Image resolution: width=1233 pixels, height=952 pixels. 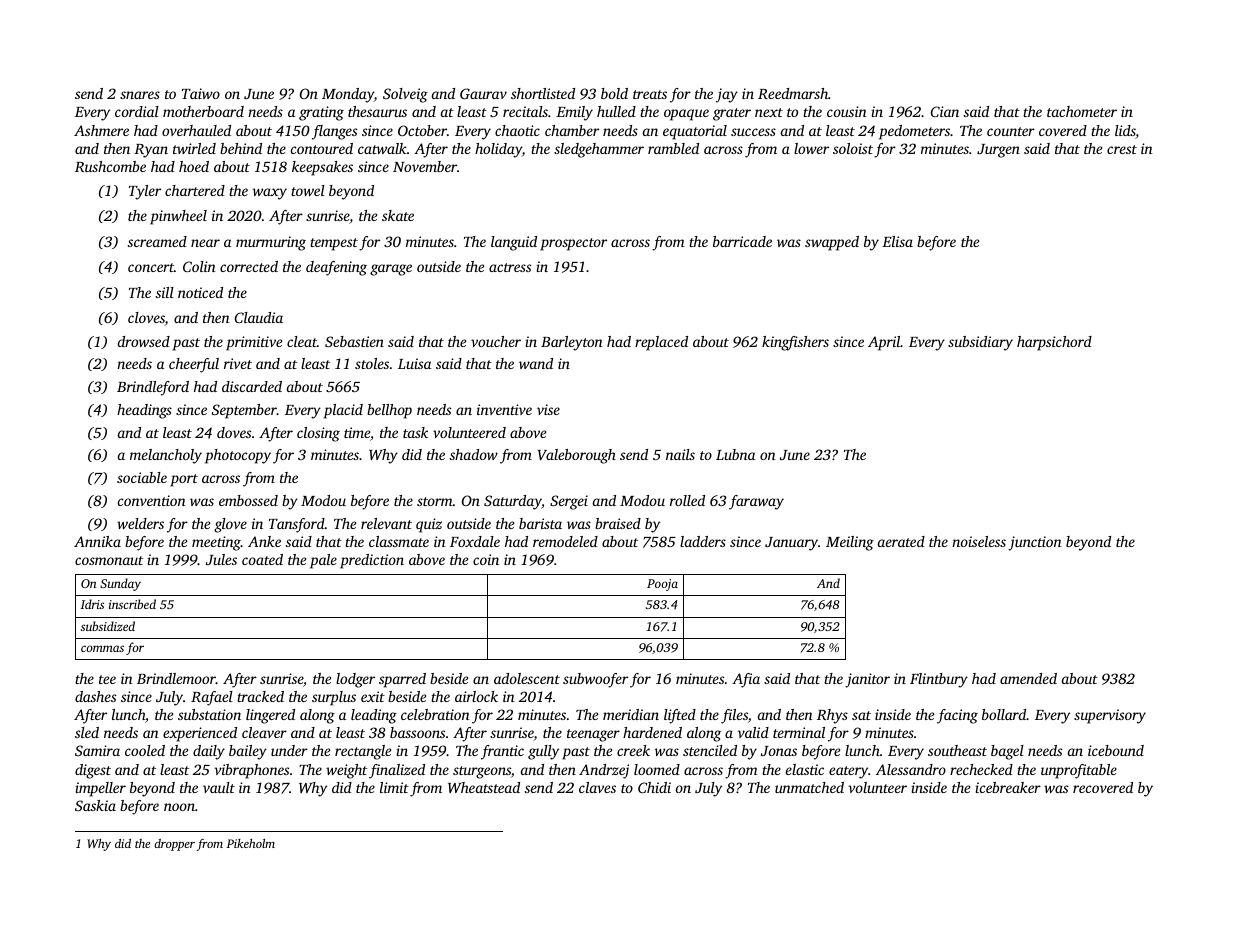 What do you see at coordinates (614, 93) in the screenshot?
I see `bold` at bounding box center [614, 93].
